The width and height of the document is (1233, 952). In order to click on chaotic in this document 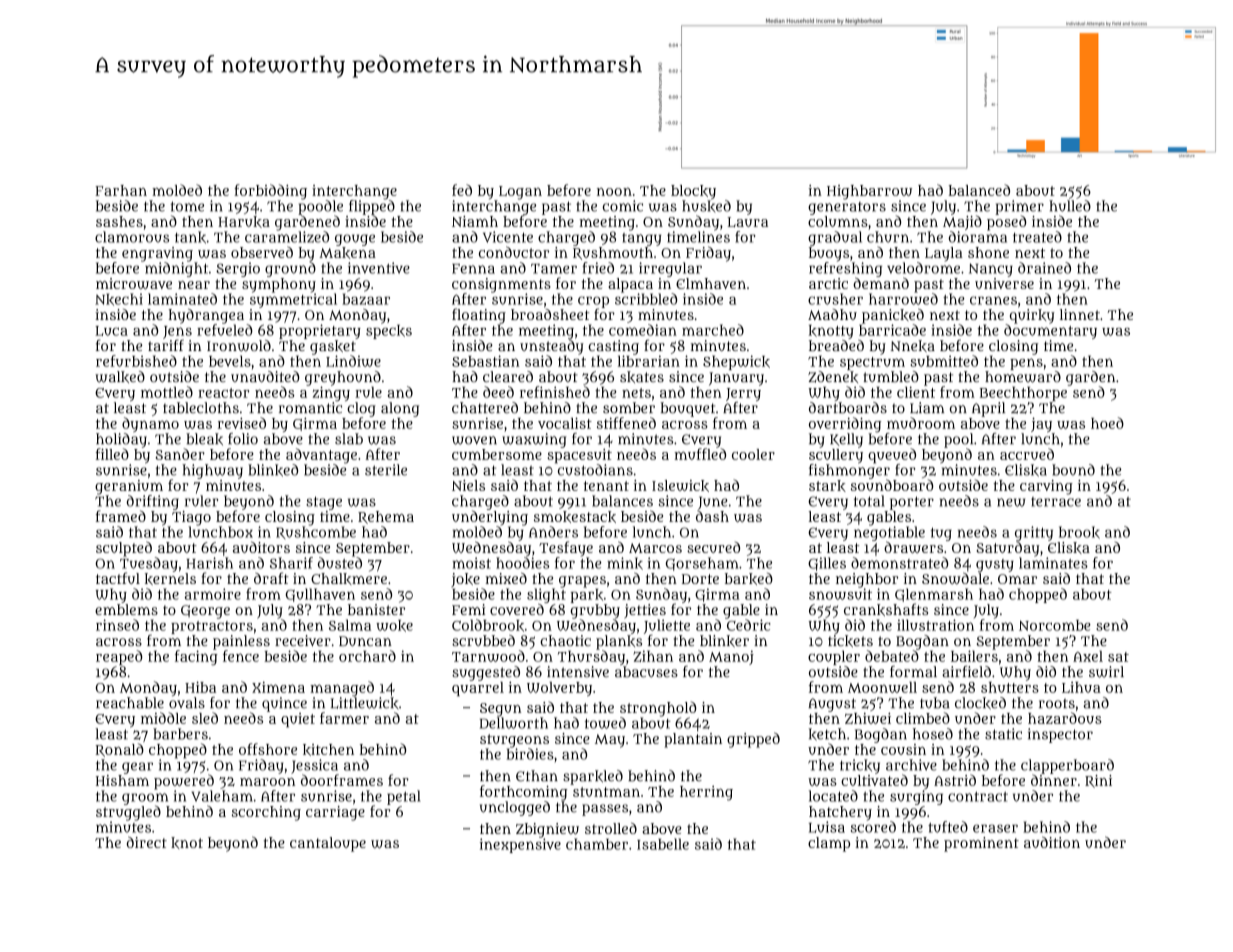, I will do `click(565, 640)`.
